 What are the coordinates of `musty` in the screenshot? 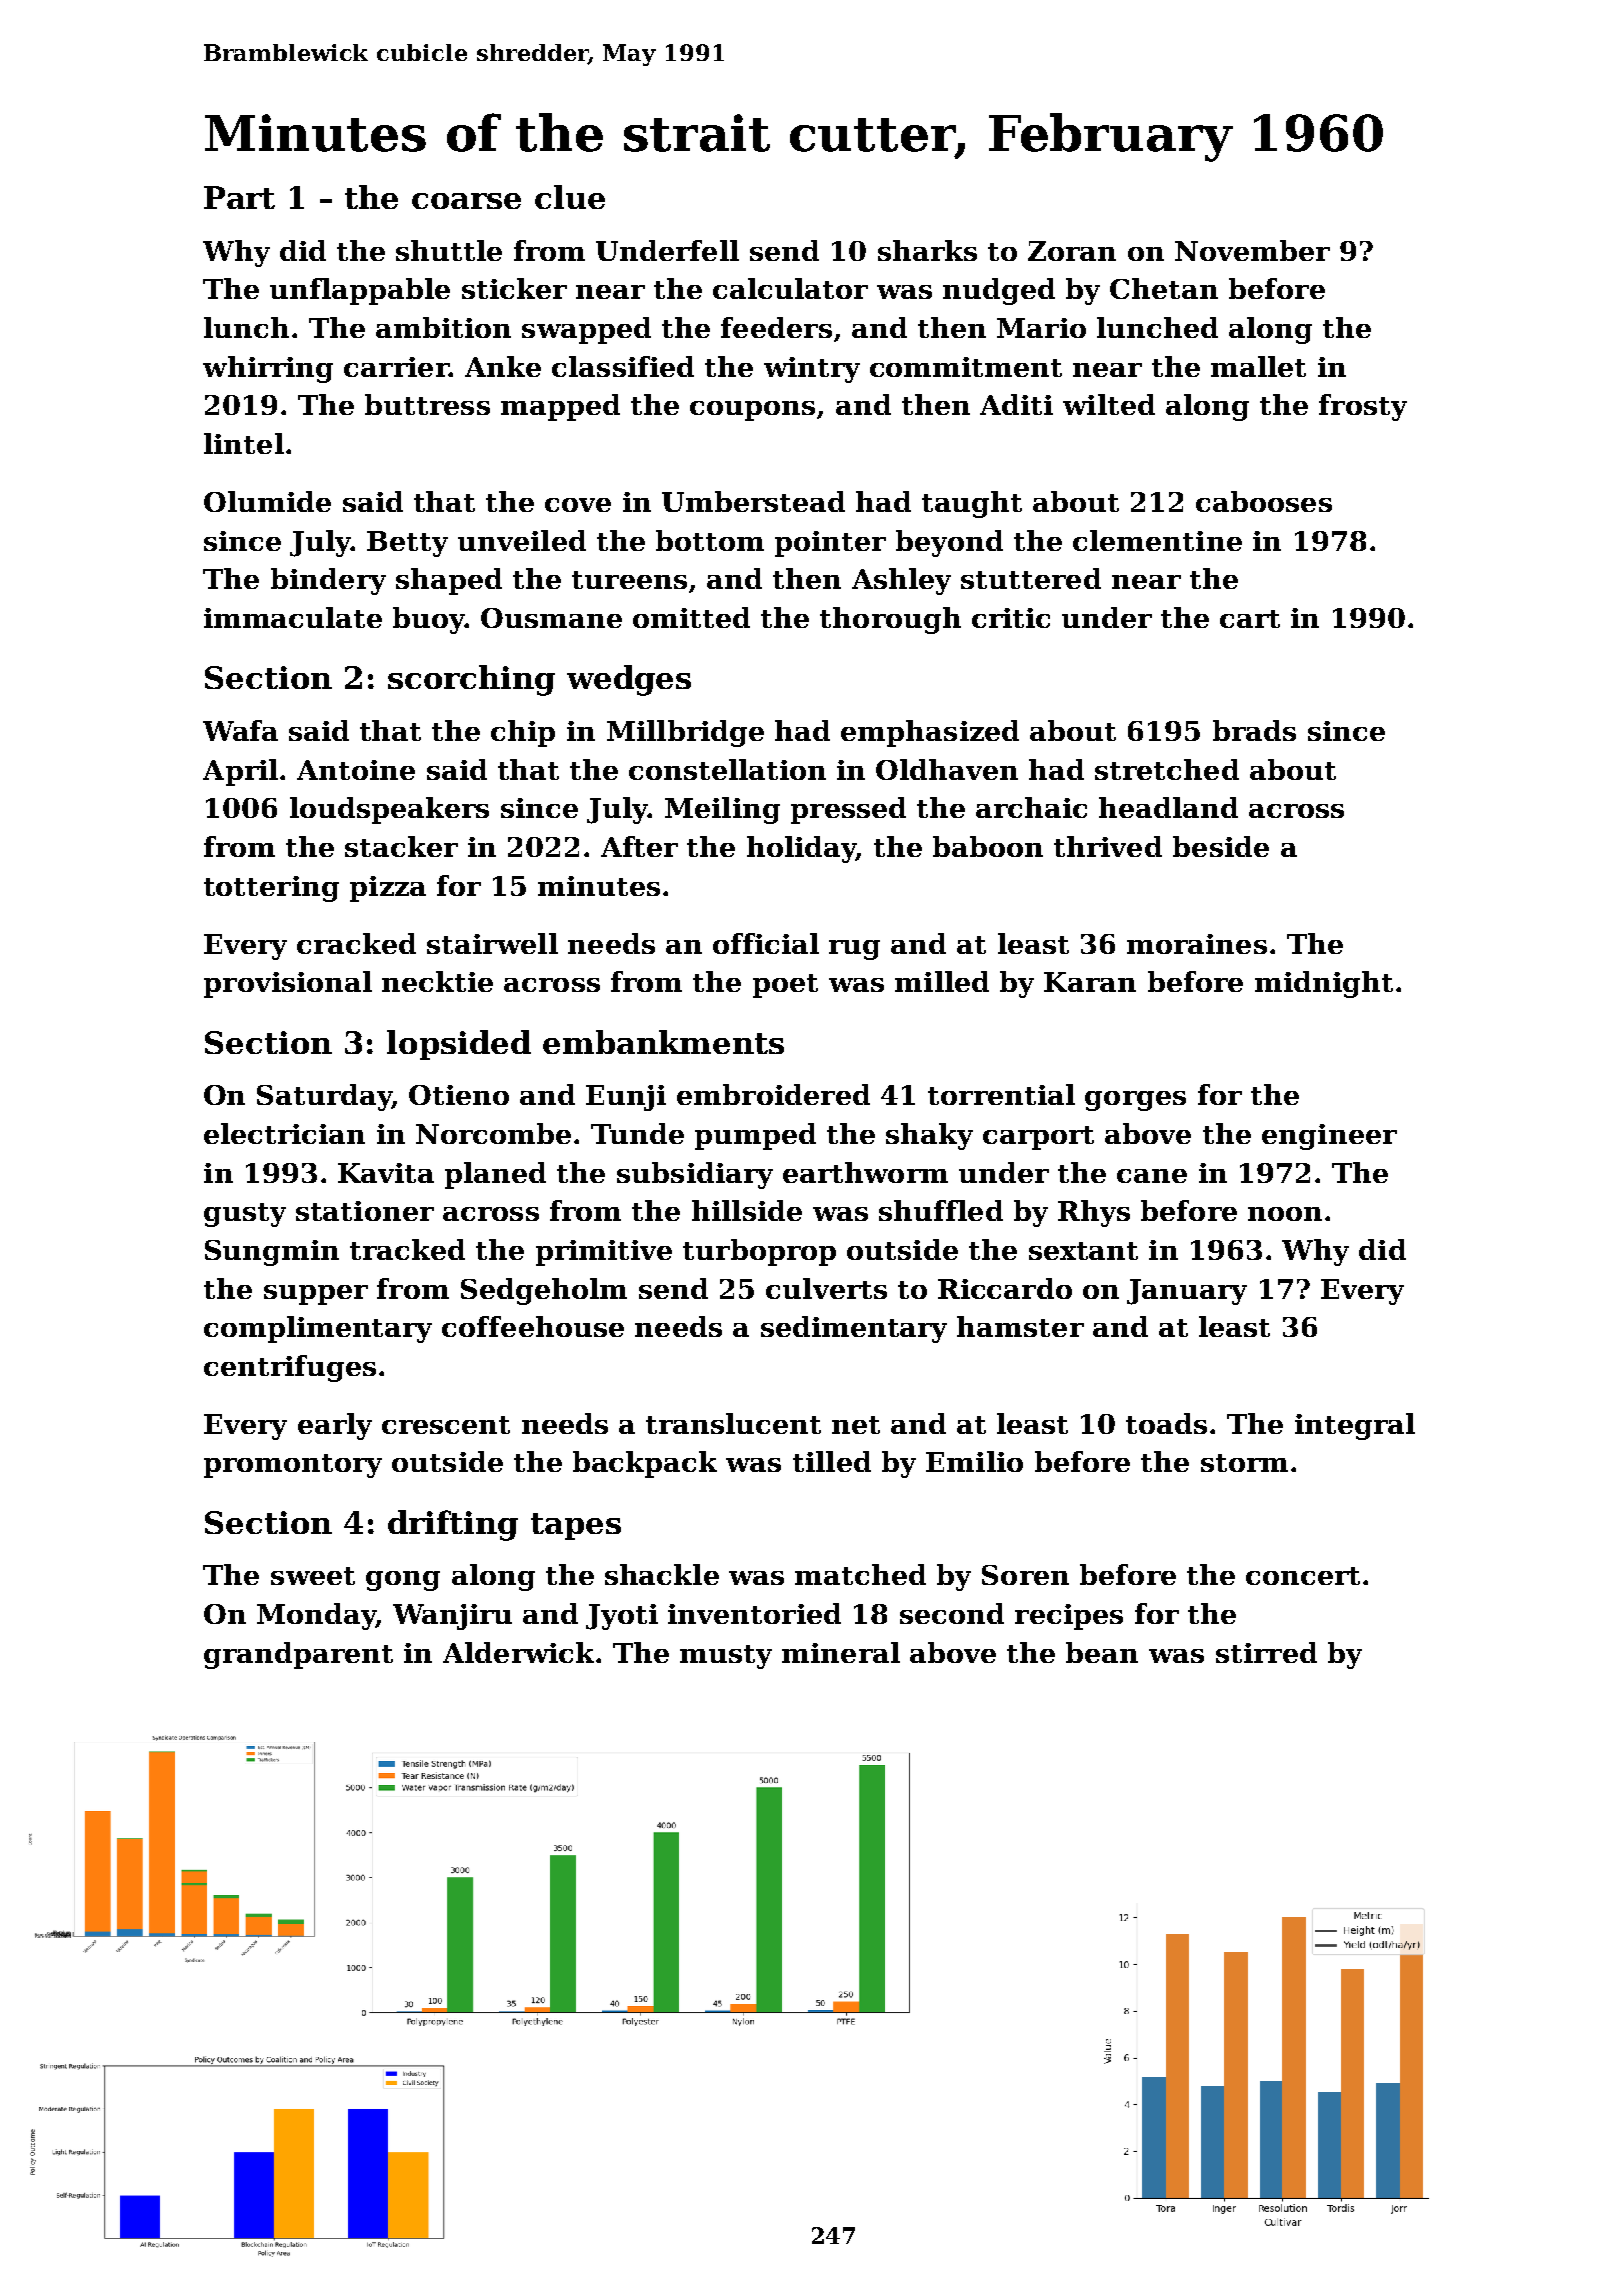 It's located at (726, 1657).
